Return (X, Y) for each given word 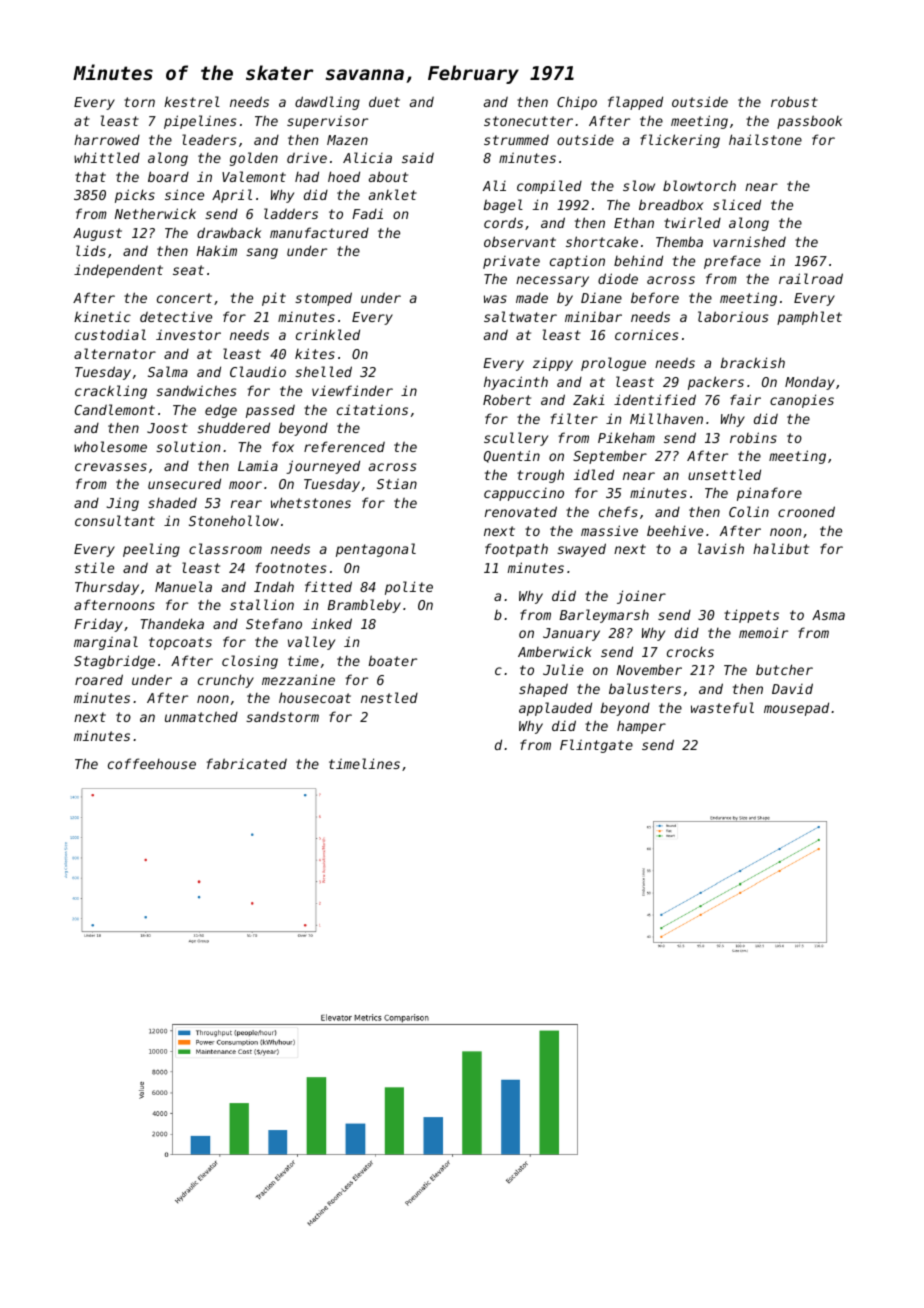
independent (118, 271)
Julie (563, 669)
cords (503, 222)
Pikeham (626, 437)
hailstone (765, 139)
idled (594, 474)
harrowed (107, 139)
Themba (679, 241)
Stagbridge (114, 662)
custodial (110, 334)
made (532, 298)
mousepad (796, 709)
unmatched (201, 716)
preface (732, 262)
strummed (516, 139)
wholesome (110, 446)
